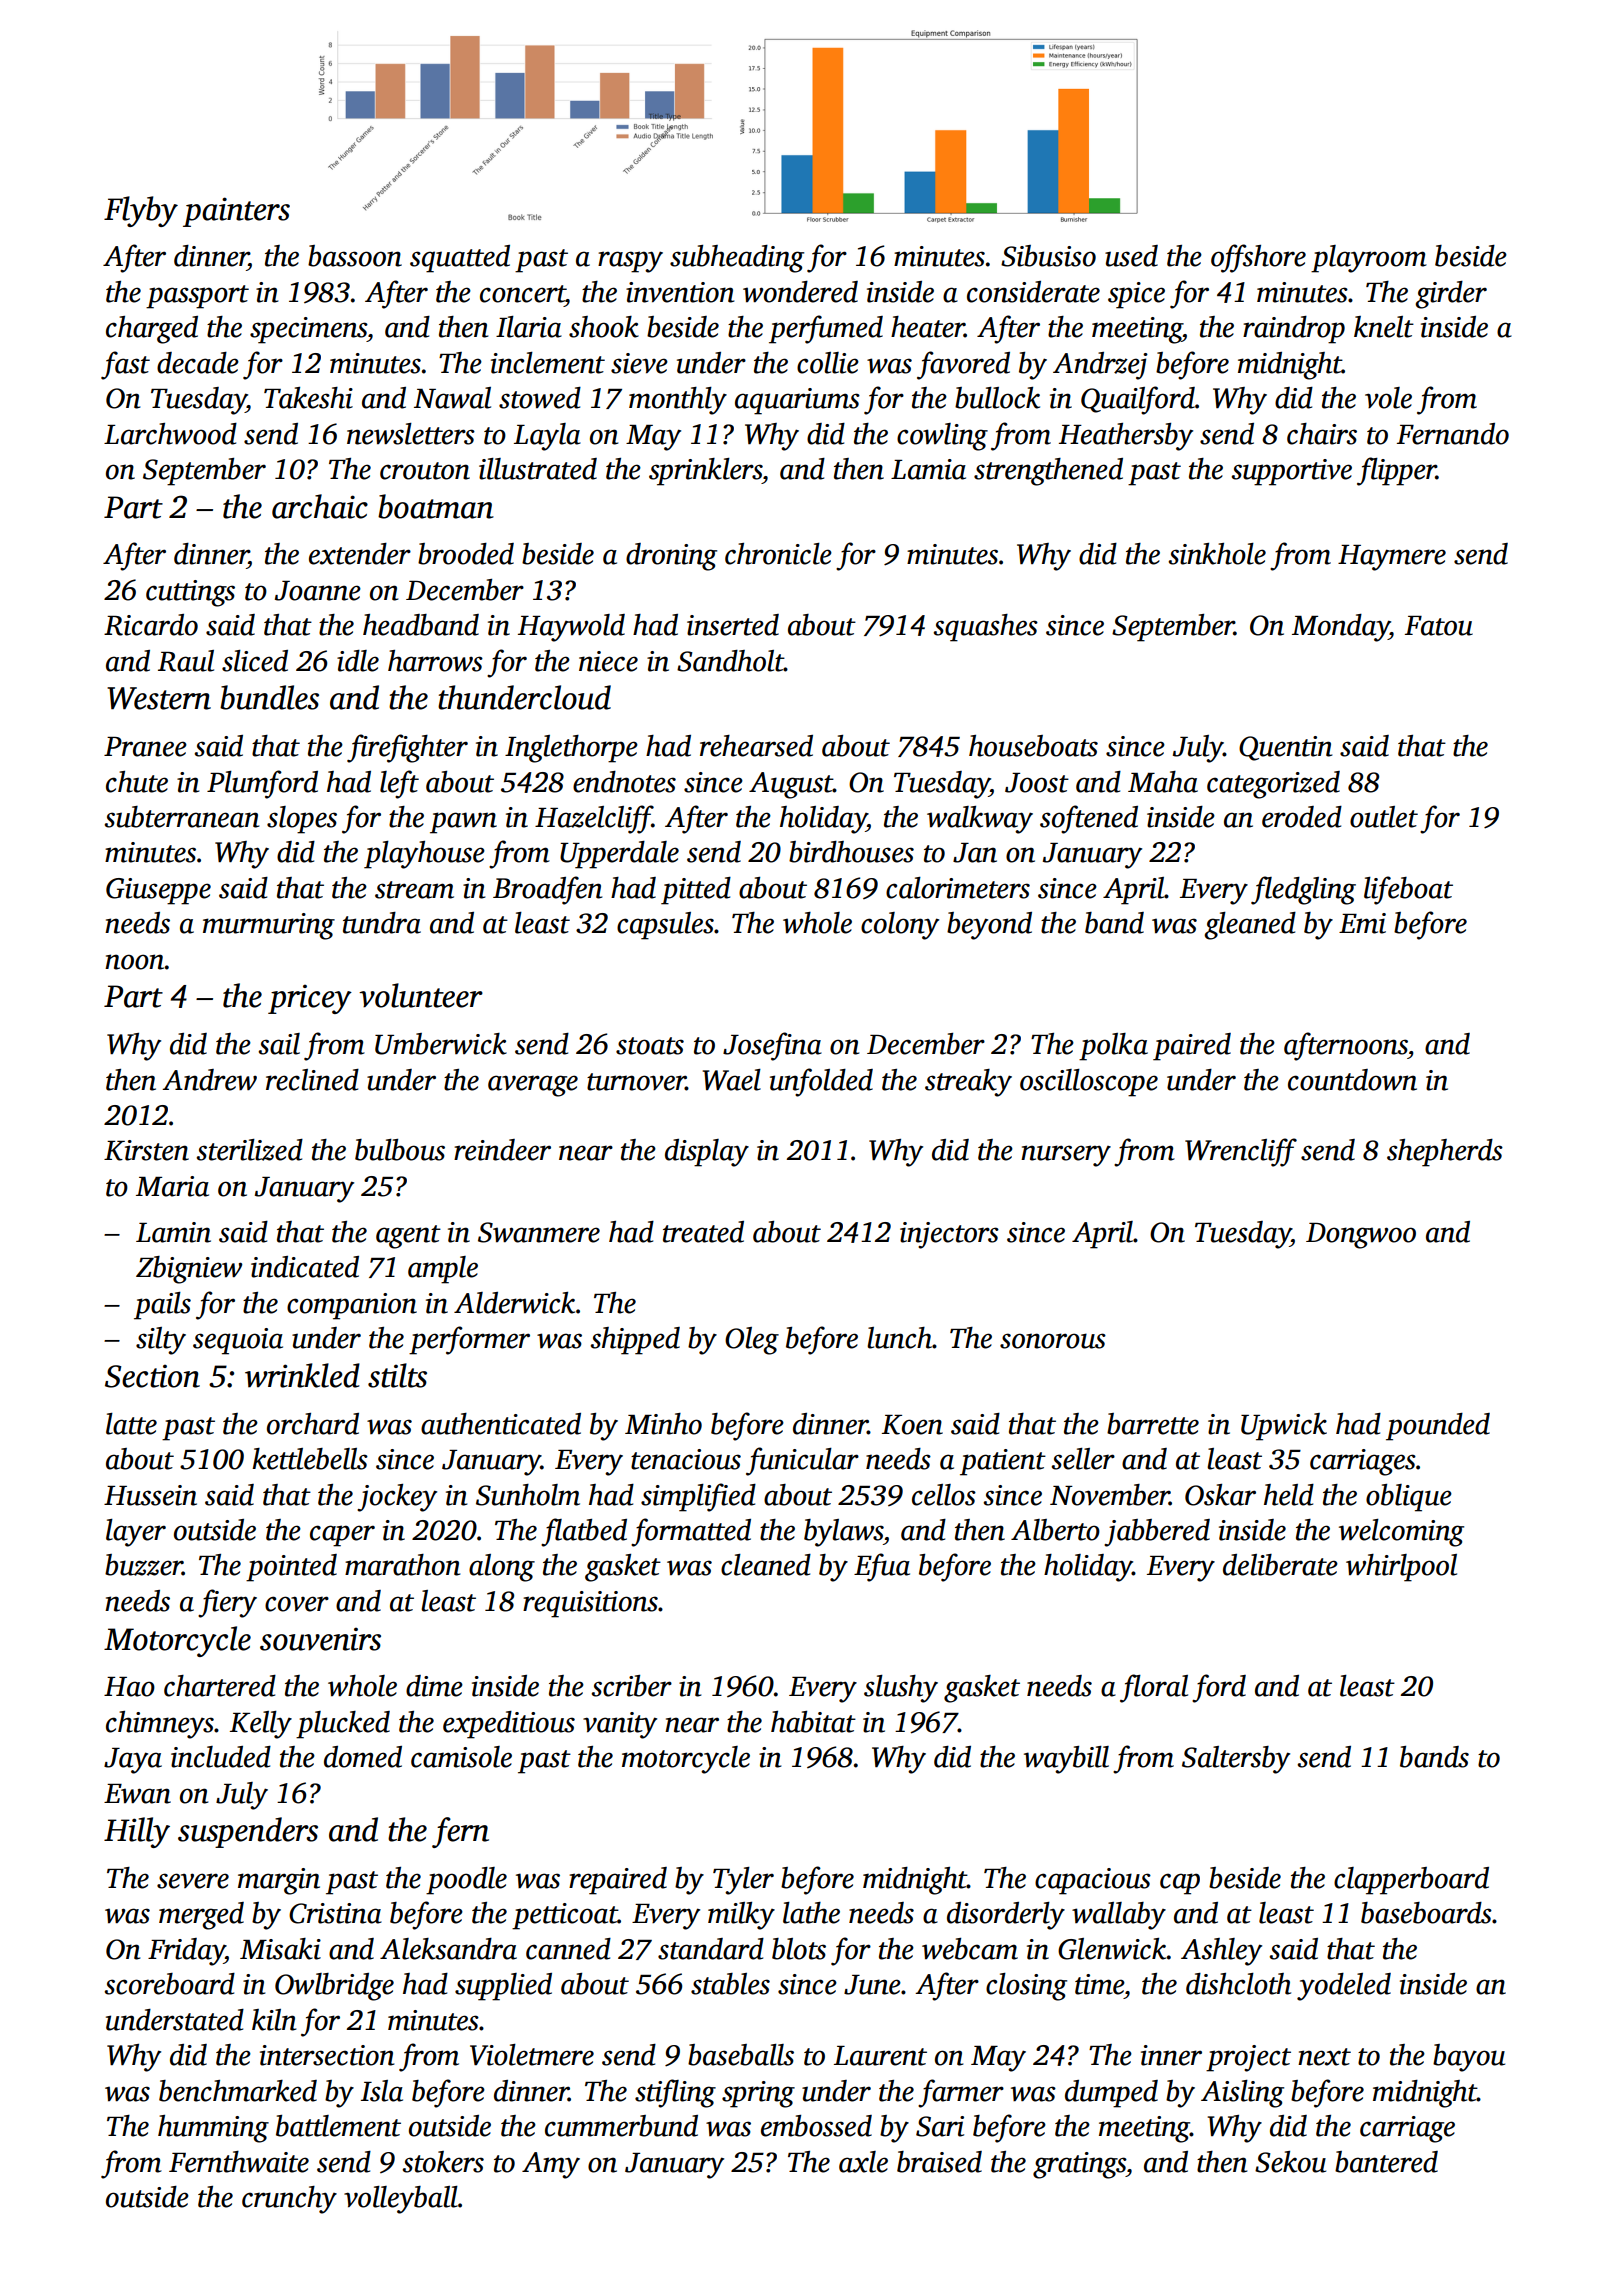 The width and height of the image is (1620, 2292). I want to click on benchmarked, so click(238, 2091).
